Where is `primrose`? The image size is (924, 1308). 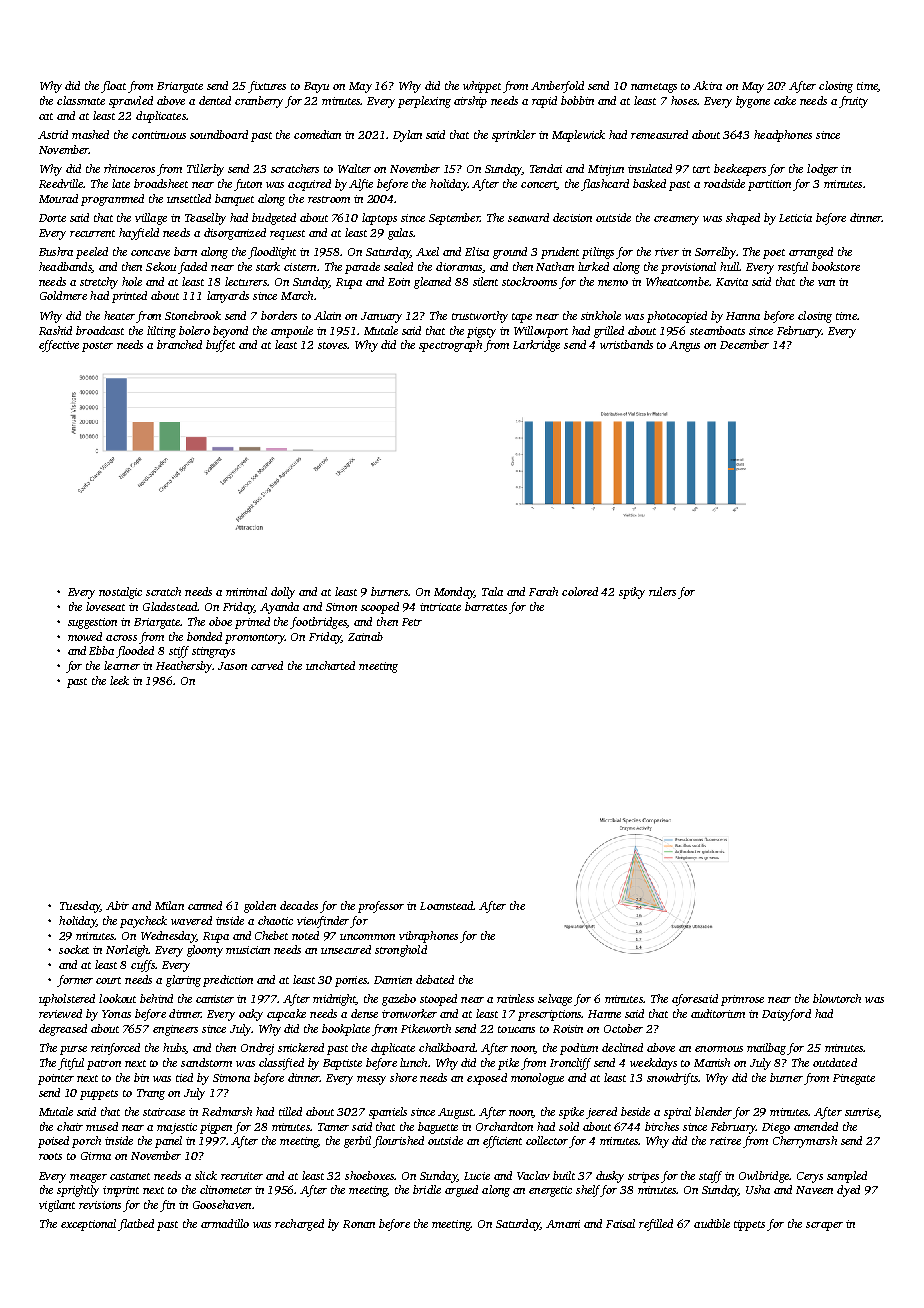 primrose is located at coordinates (742, 1000).
